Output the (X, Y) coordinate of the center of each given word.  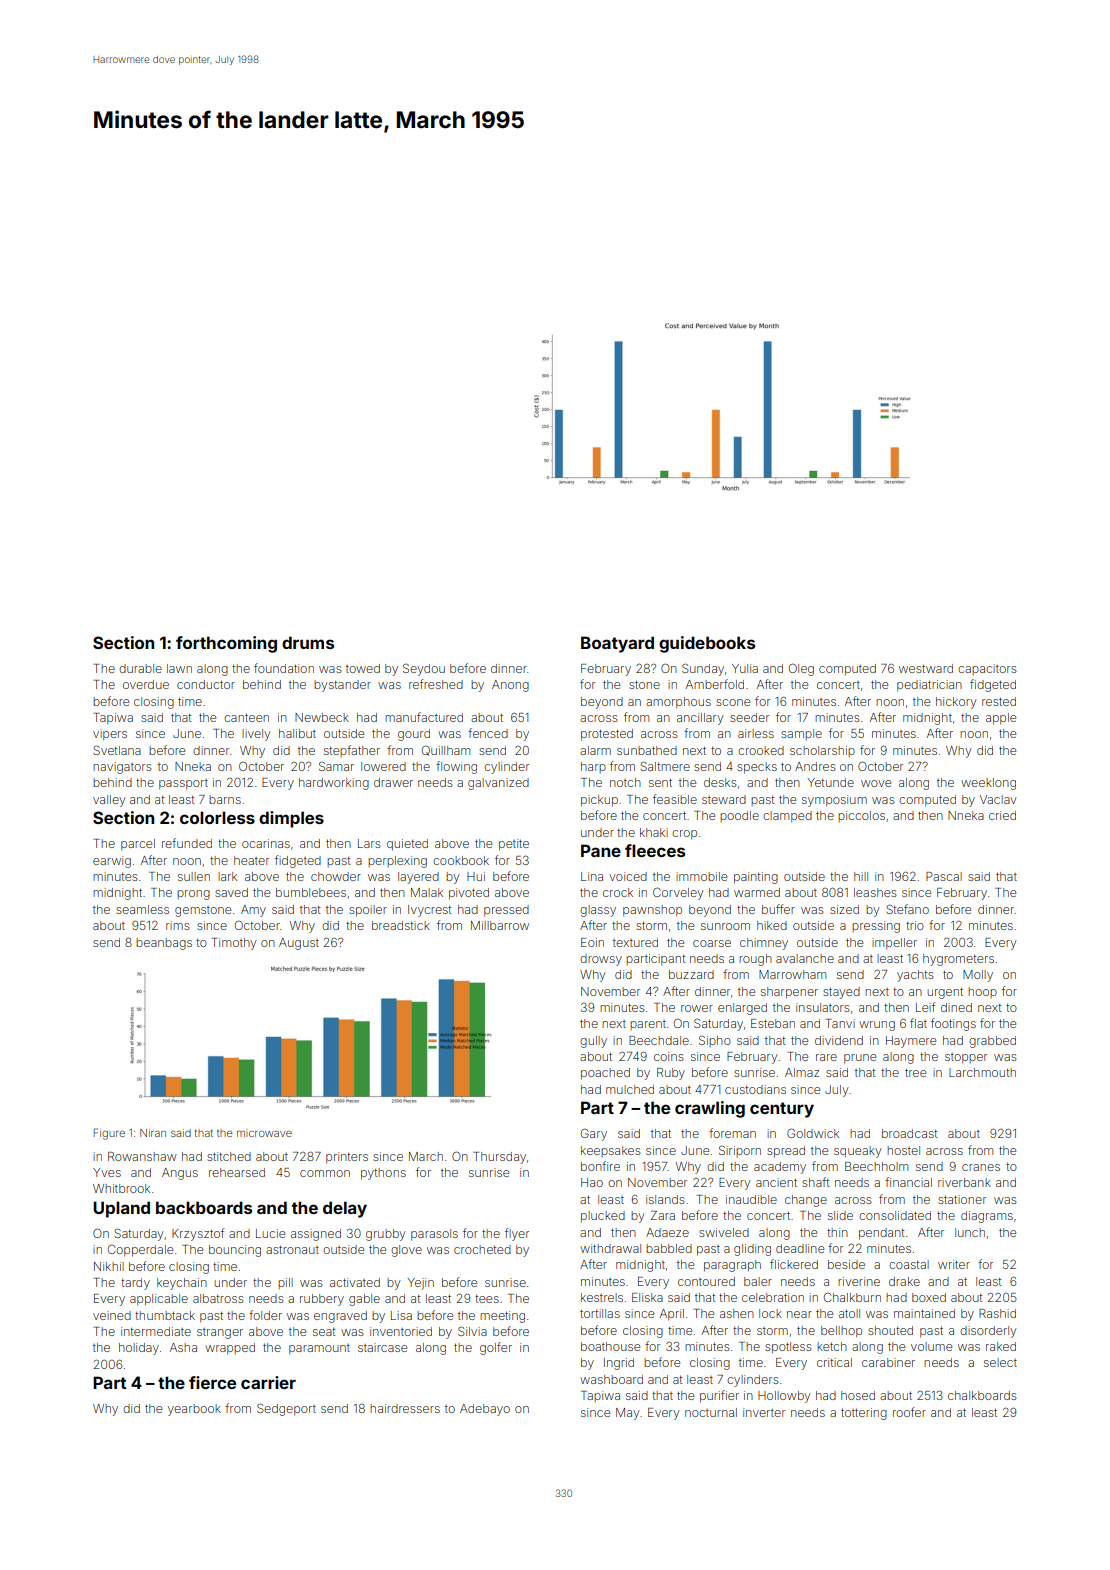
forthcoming (226, 644)
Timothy (234, 944)
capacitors (987, 669)
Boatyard (617, 644)
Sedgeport (286, 1409)
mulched (630, 1089)
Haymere (911, 1042)
